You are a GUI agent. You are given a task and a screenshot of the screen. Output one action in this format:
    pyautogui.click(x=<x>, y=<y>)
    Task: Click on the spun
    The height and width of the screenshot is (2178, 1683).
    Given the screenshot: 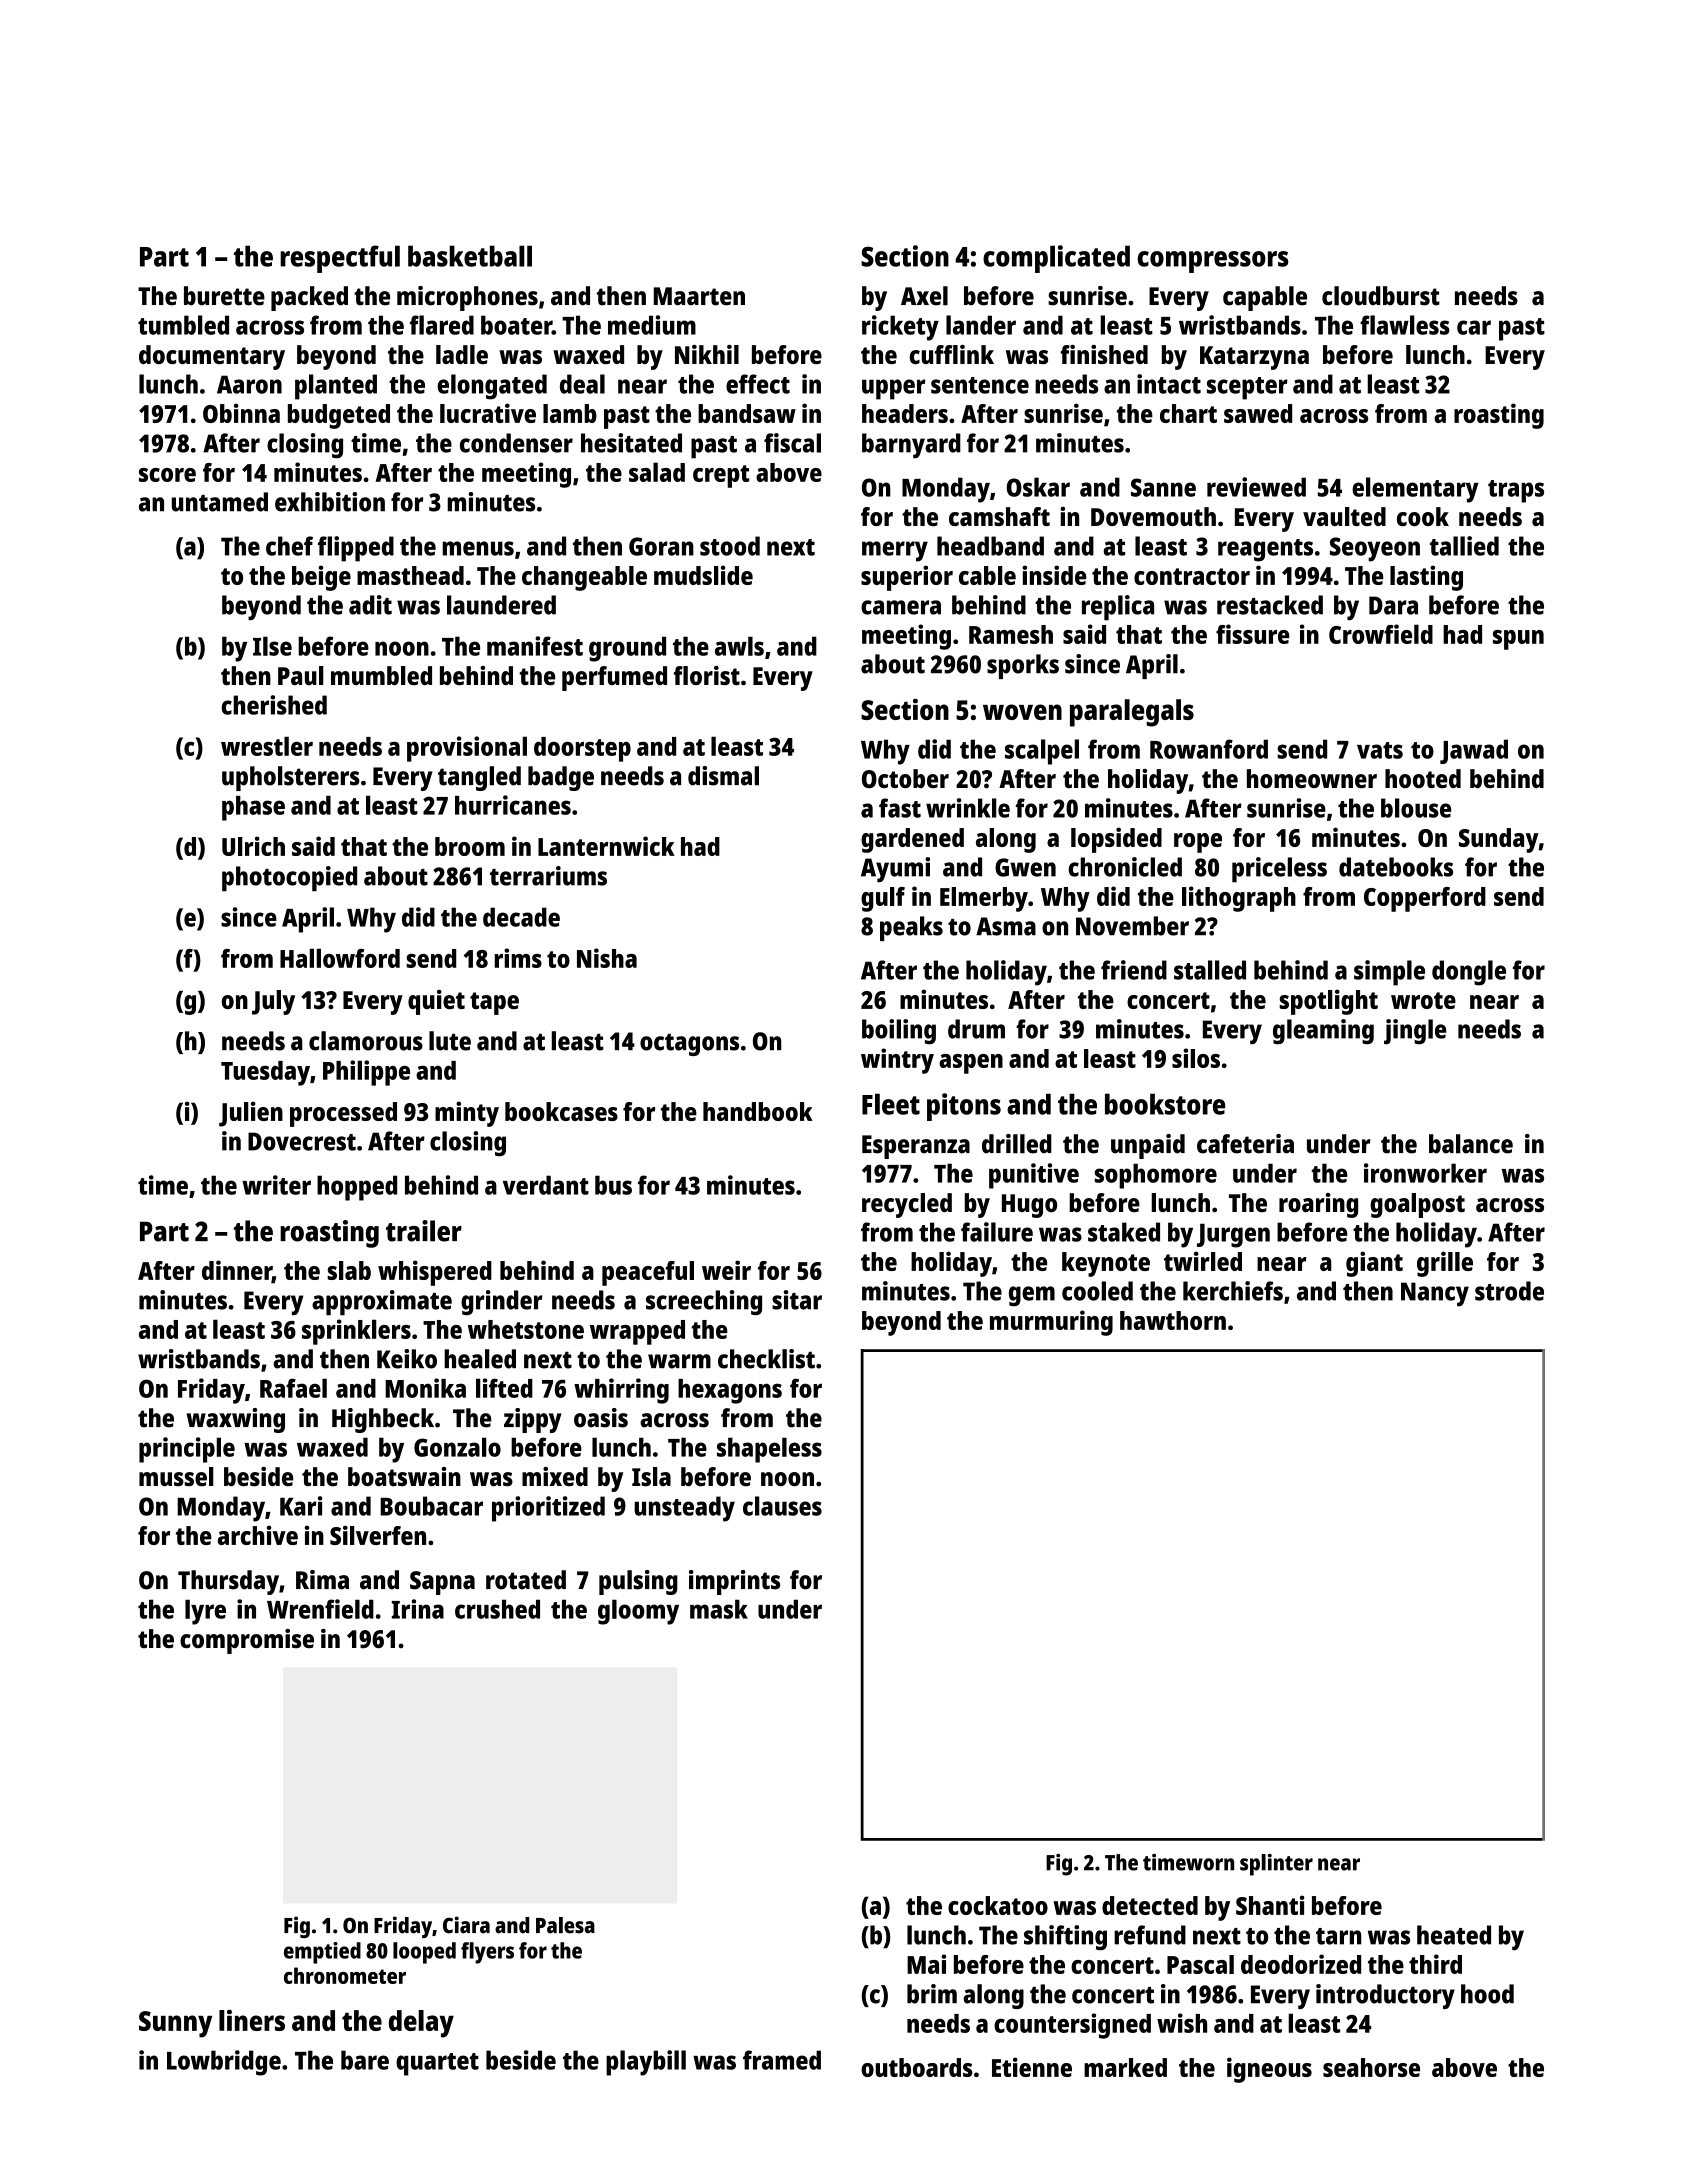 What is the action you would take?
    pyautogui.click(x=1518, y=640)
